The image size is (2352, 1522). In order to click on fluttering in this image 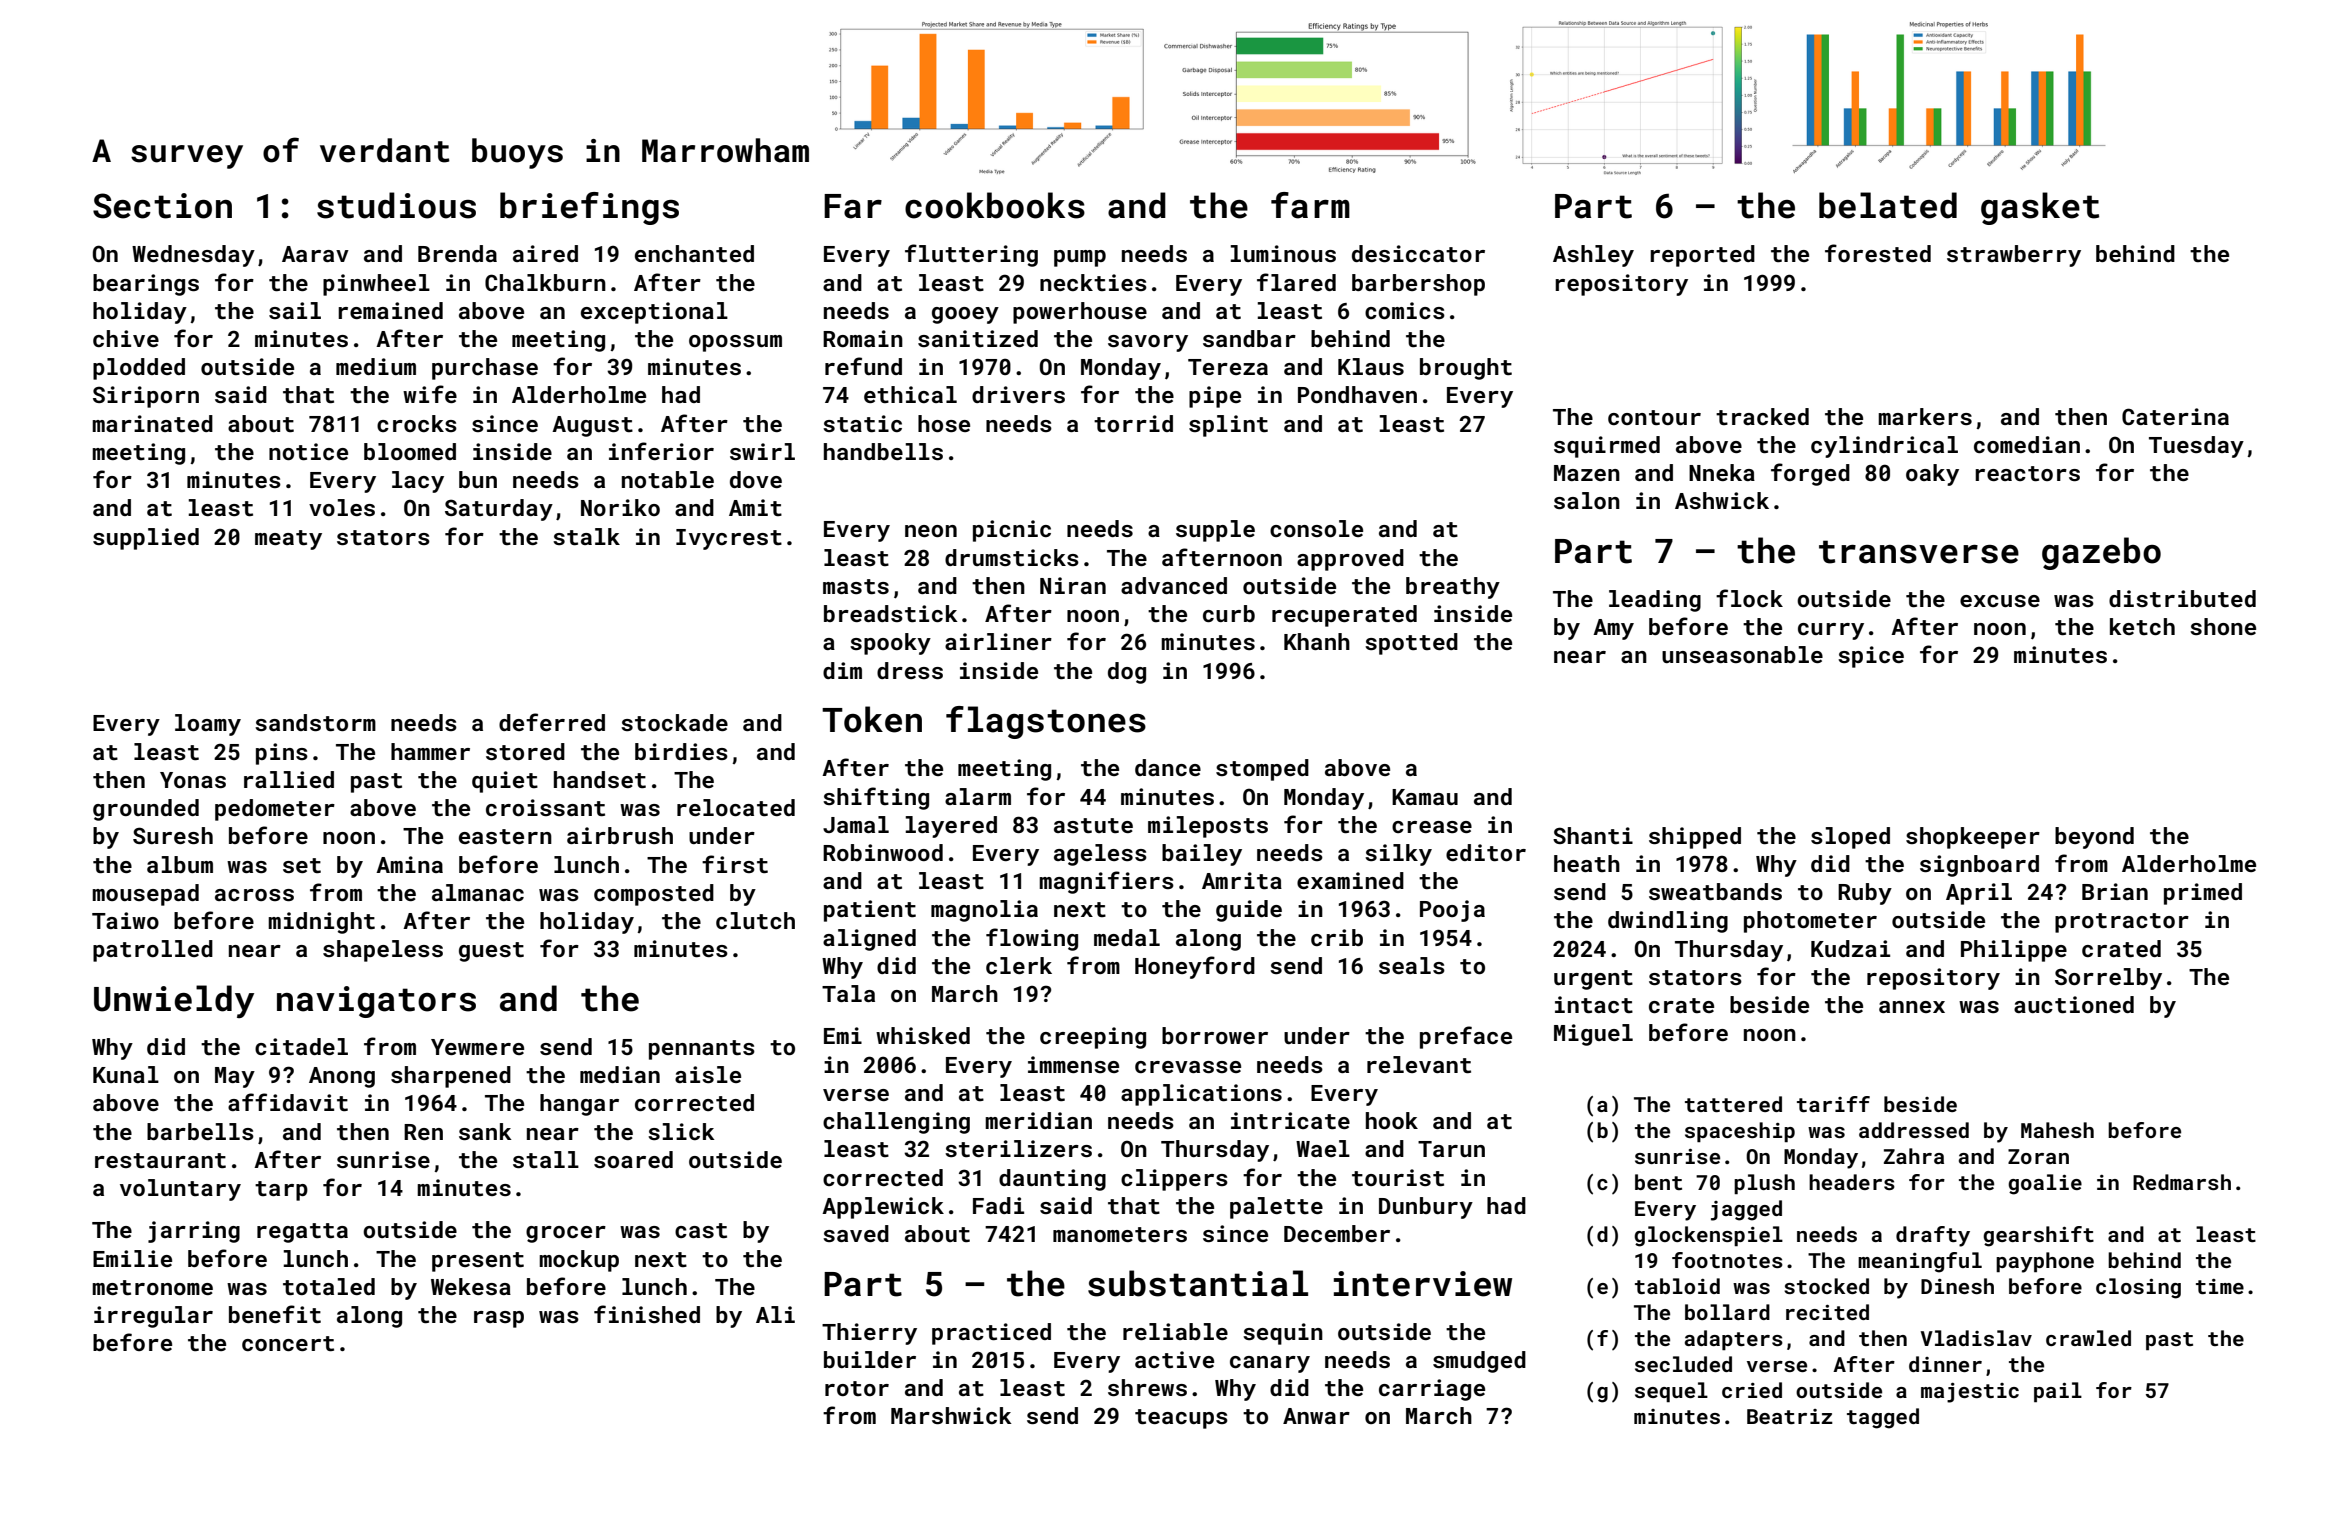, I will do `click(971, 255)`.
